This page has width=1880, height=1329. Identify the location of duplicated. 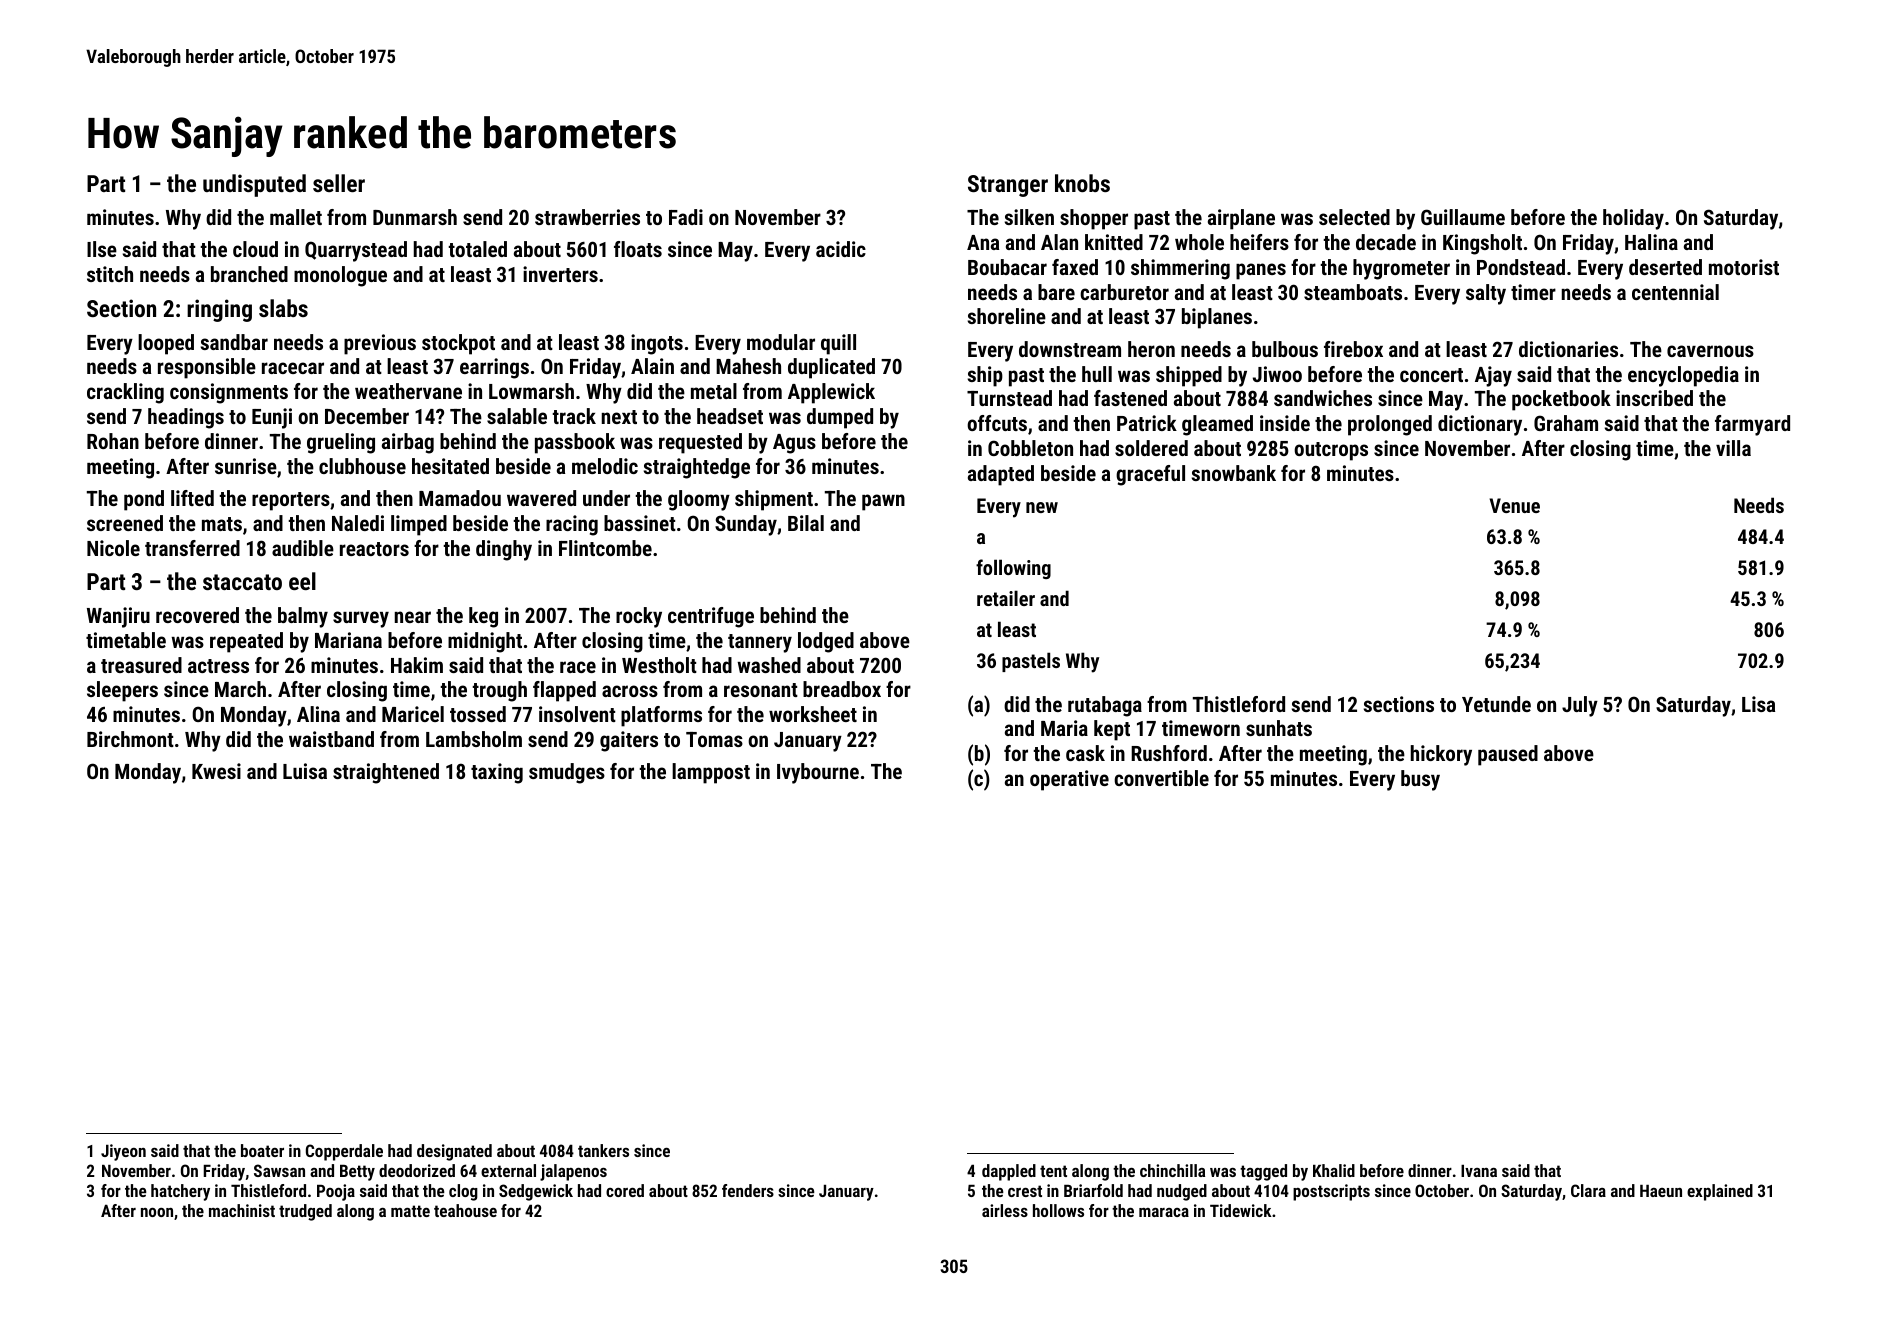
(831, 368).
